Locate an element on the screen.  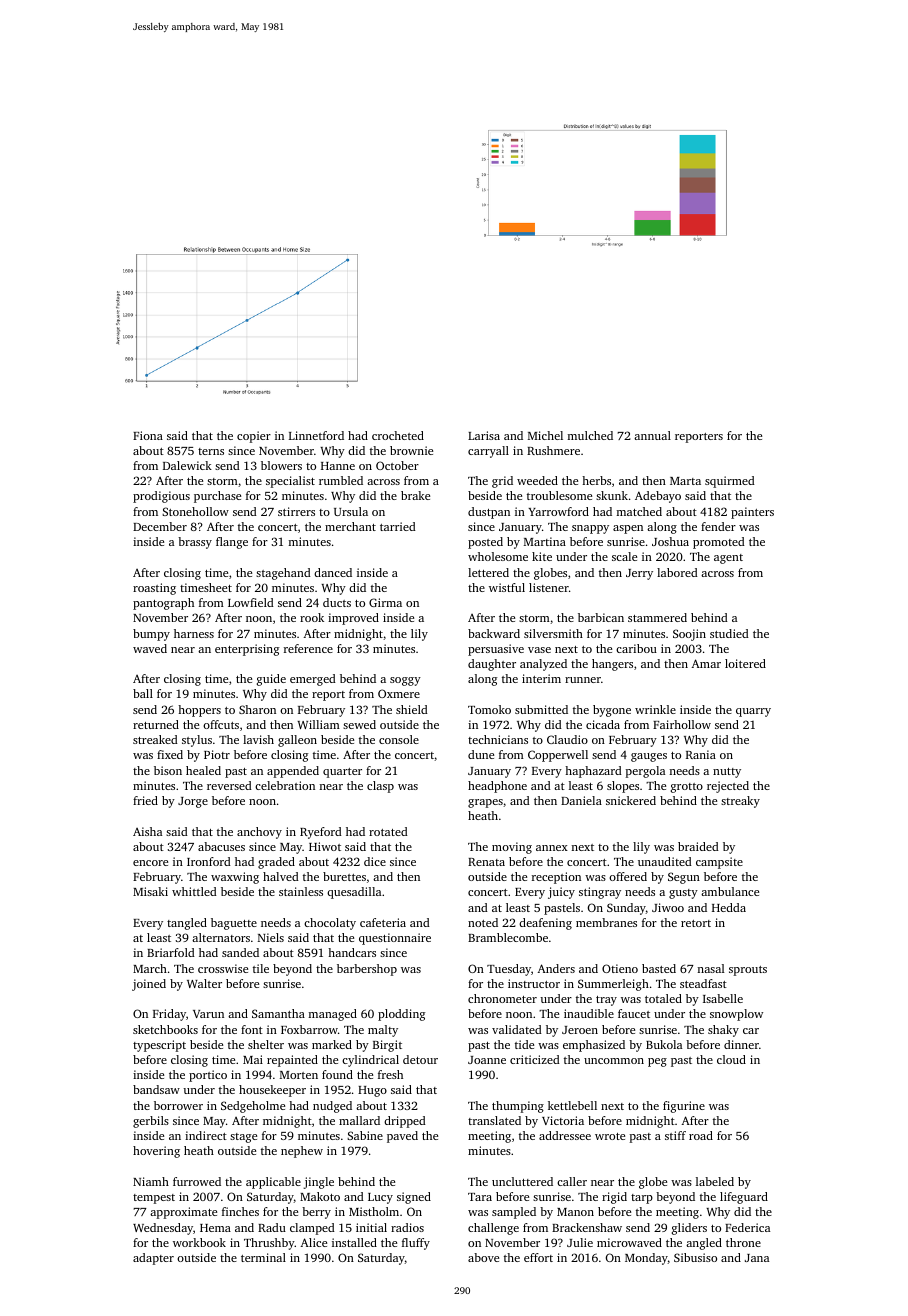
handcars is located at coordinates (352, 952).
